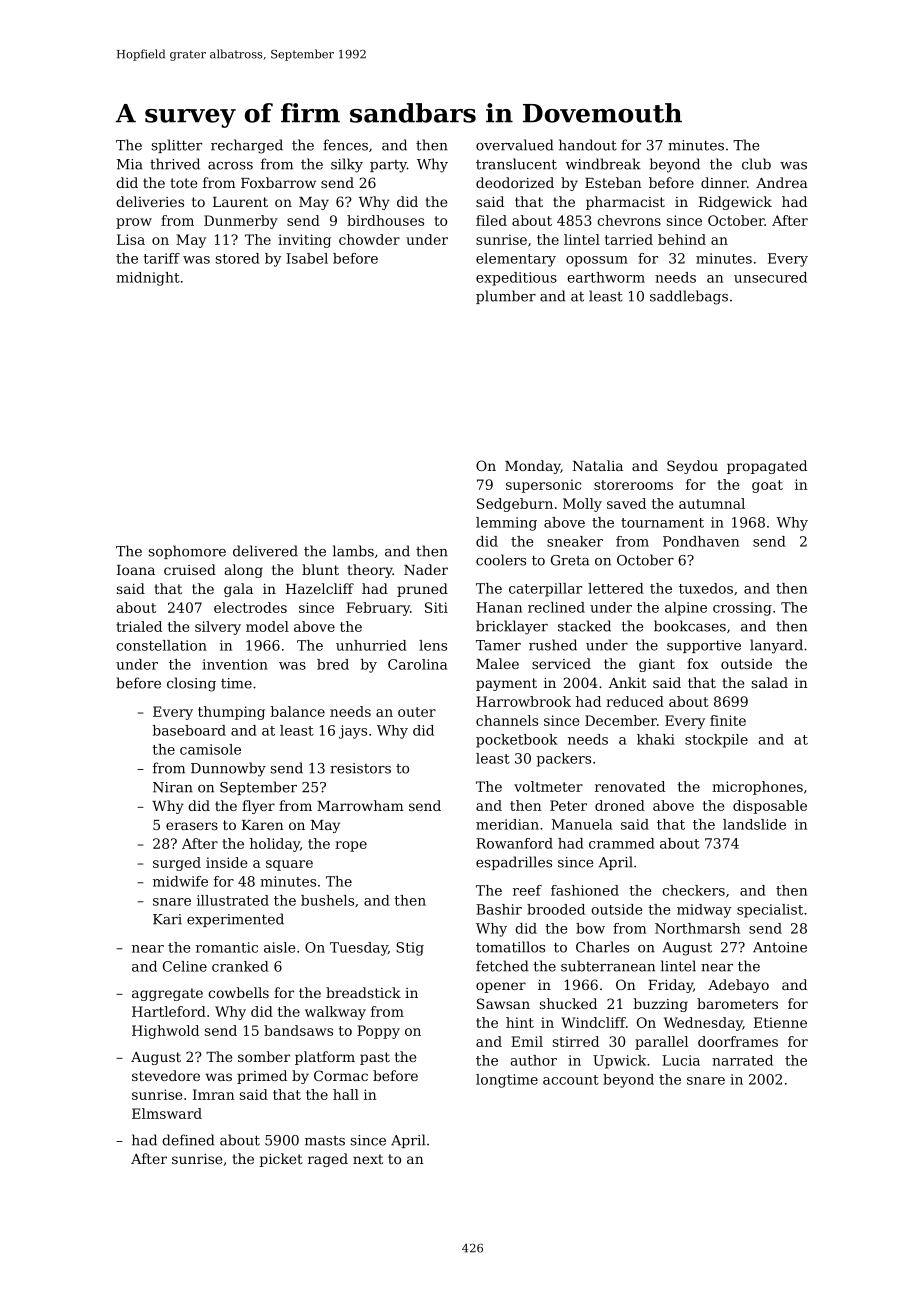 The width and height of the document is (924, 1308). What do you see at coordinates (307, 258) in the document?
I see `Isabel` at bounding box center [307, 258].
